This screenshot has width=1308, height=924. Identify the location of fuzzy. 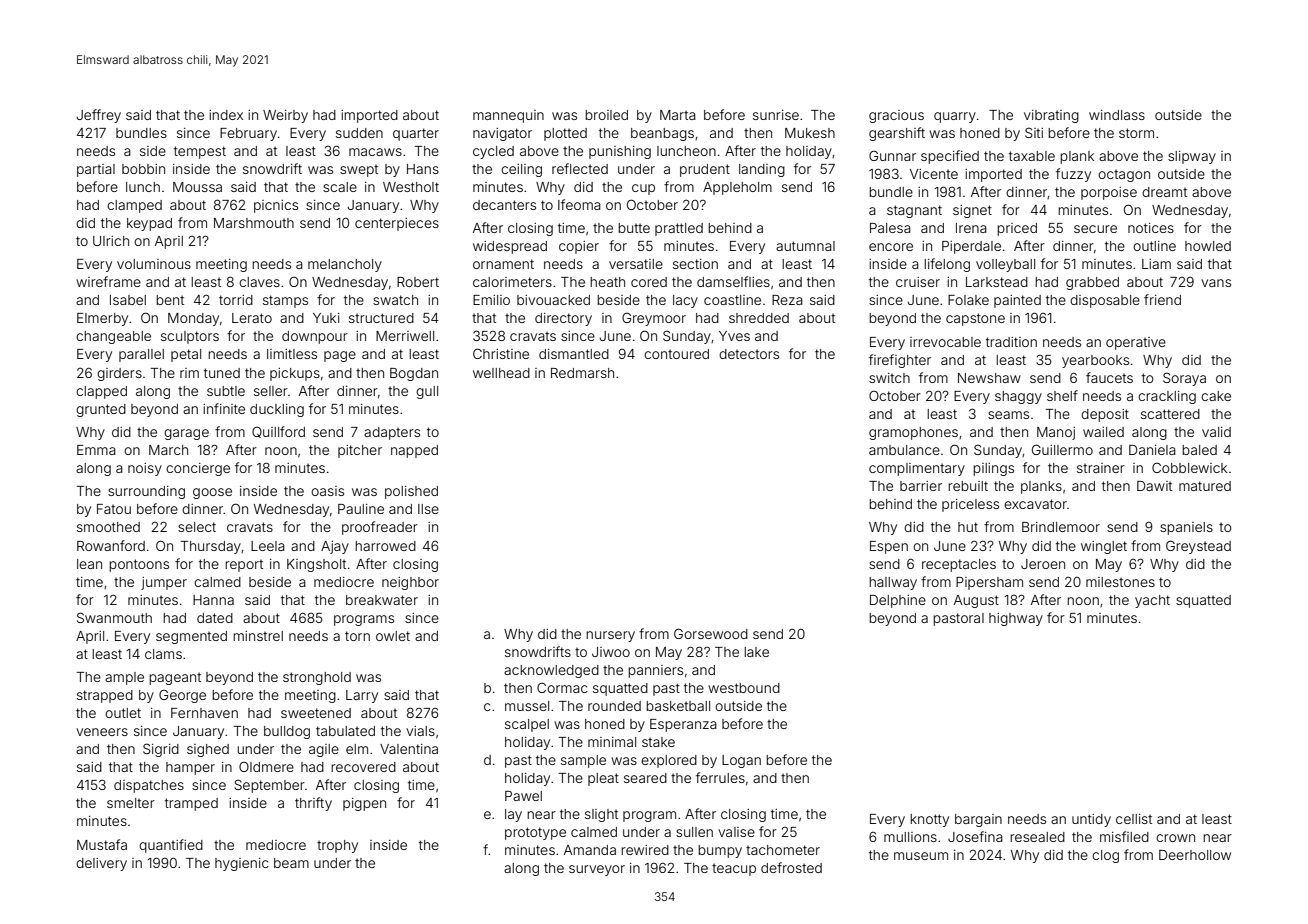
(1073, 175).
